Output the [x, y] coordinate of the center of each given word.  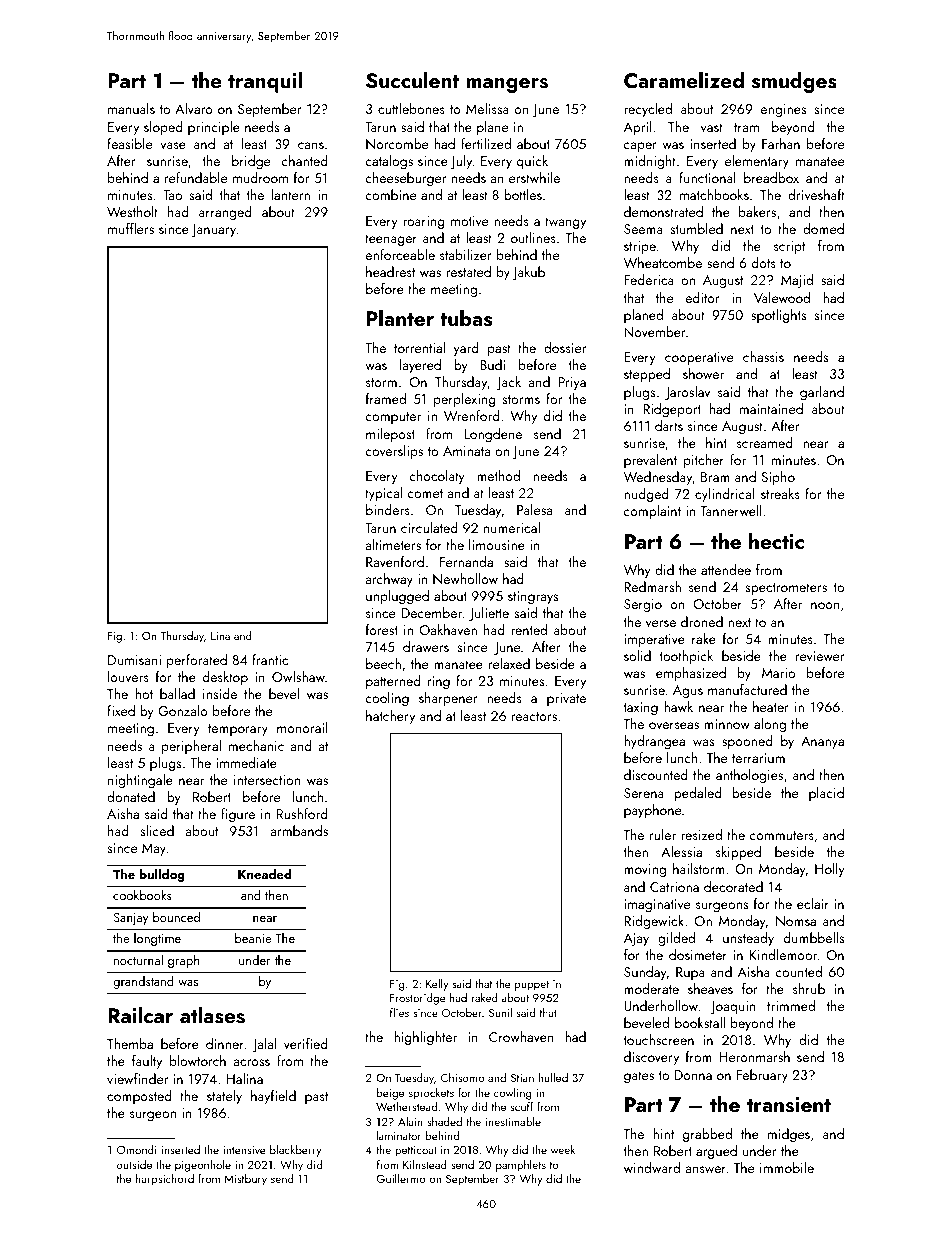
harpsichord [165, 1180]
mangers [507, 85]
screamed [765, 442]
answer [706, 1169]
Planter [400, 317]
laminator [398, 1135]
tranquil [265, 82]
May [154, 849]
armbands [299, 830]
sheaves [710, 988]
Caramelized [684, 80]
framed [386, 398]
